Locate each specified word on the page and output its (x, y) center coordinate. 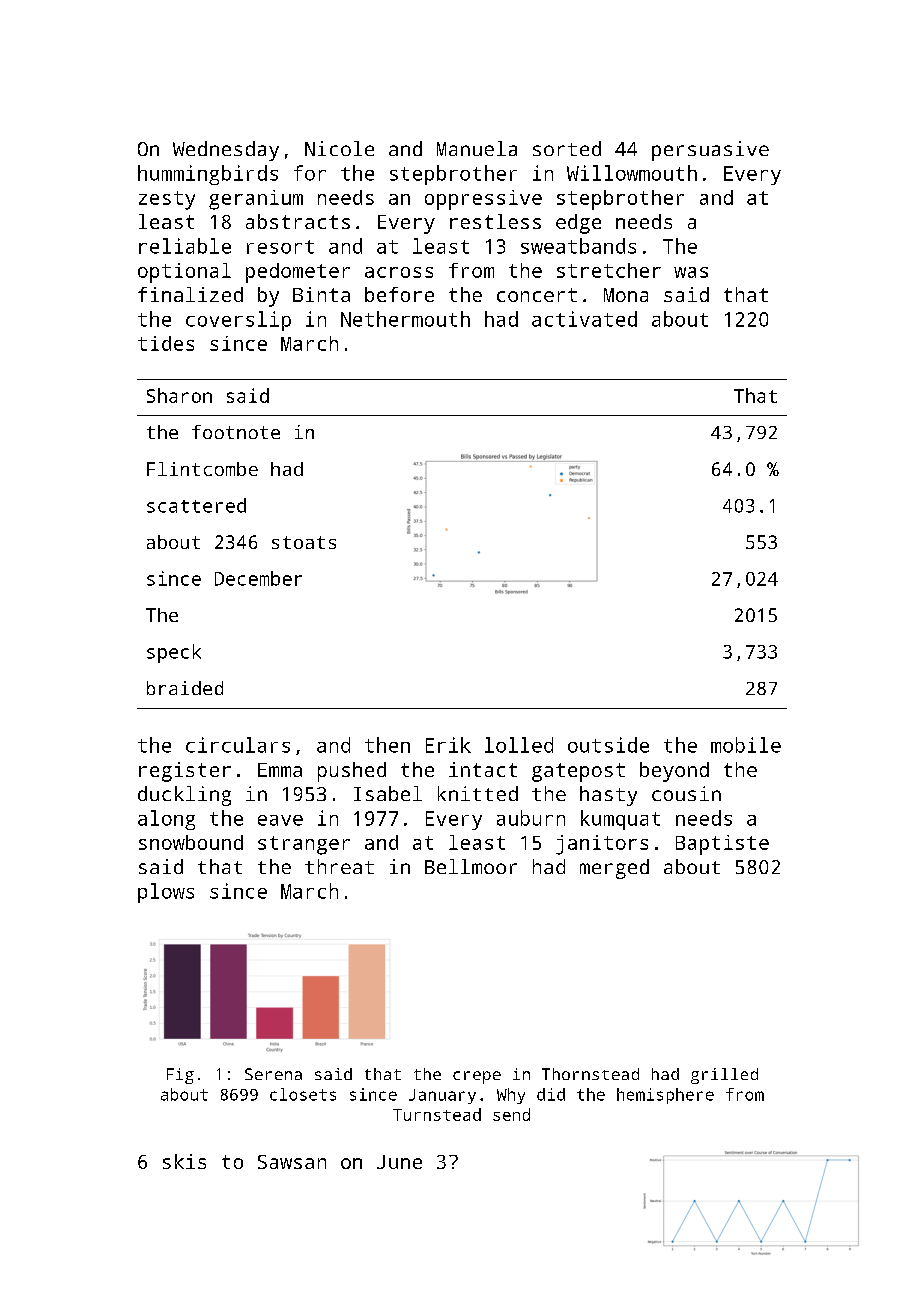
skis (184, 1161)
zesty (167, 200)
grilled (724, 1076)
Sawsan (292, 1162)
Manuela (477, 148)
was (691, 272)
